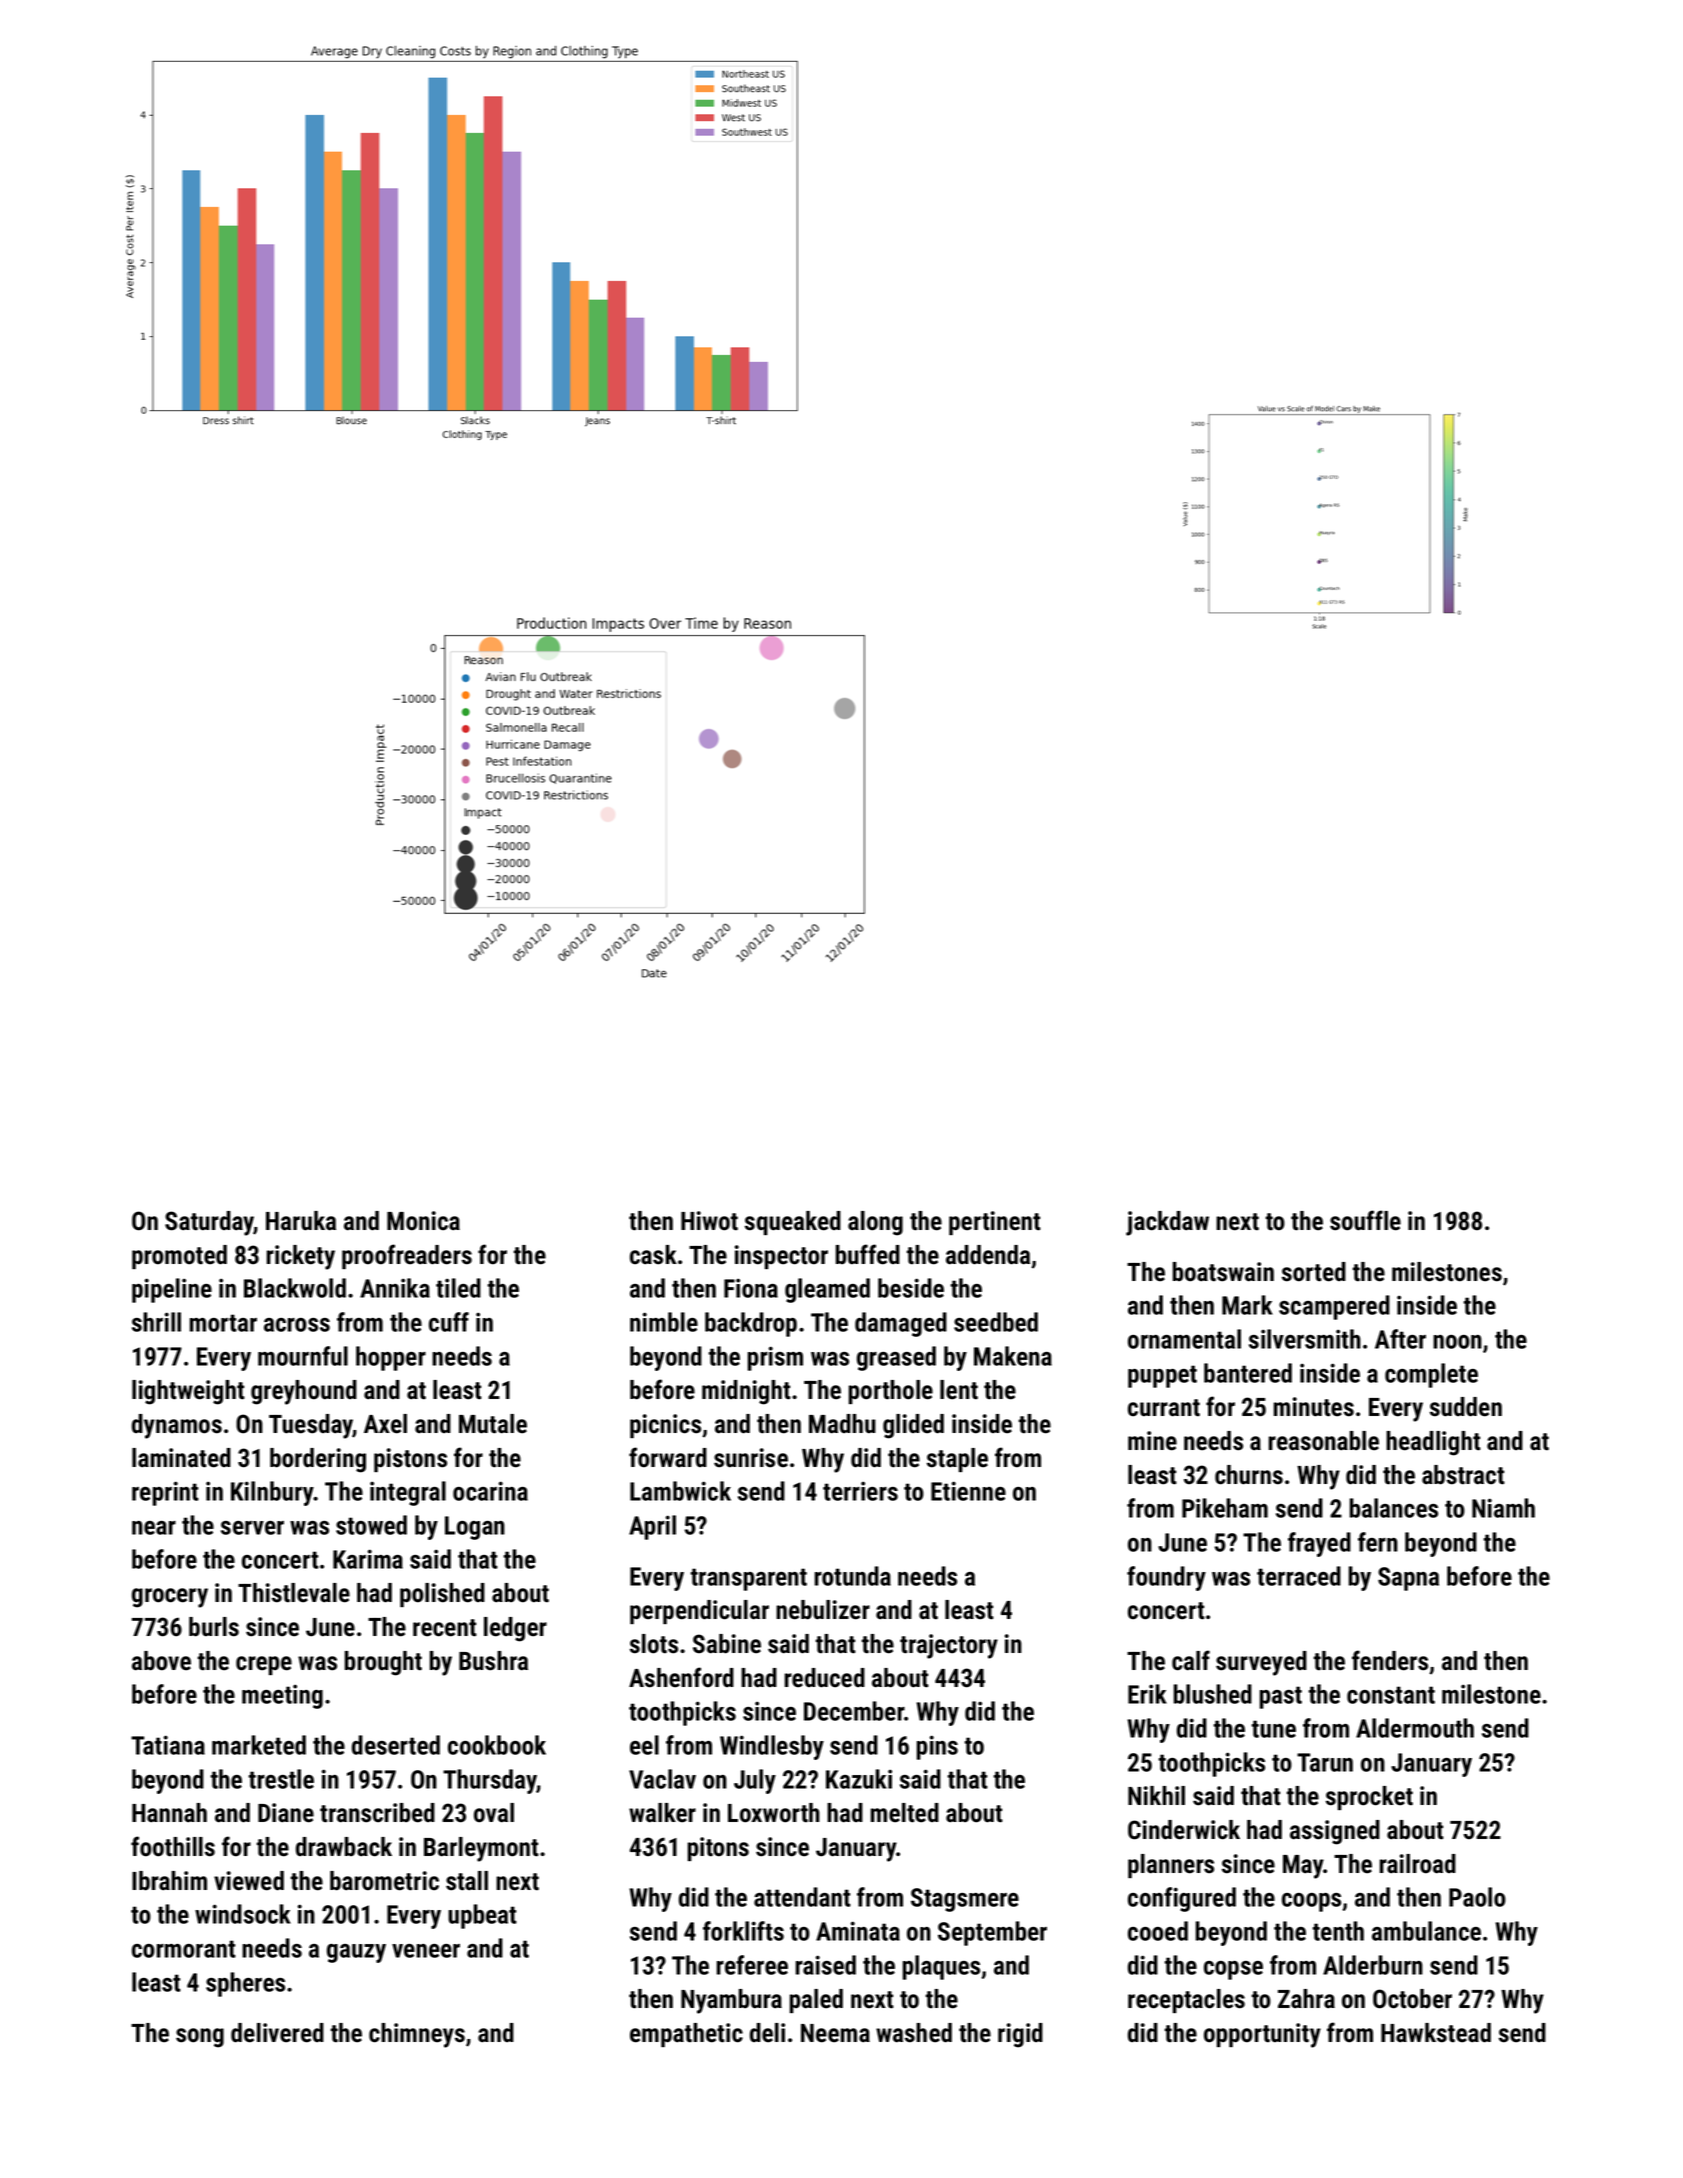 This screenshot has height=2178, width=1683. Describe the element at coordinates (1335, 1832) in the screenshot. I see `assigned` at that location.
